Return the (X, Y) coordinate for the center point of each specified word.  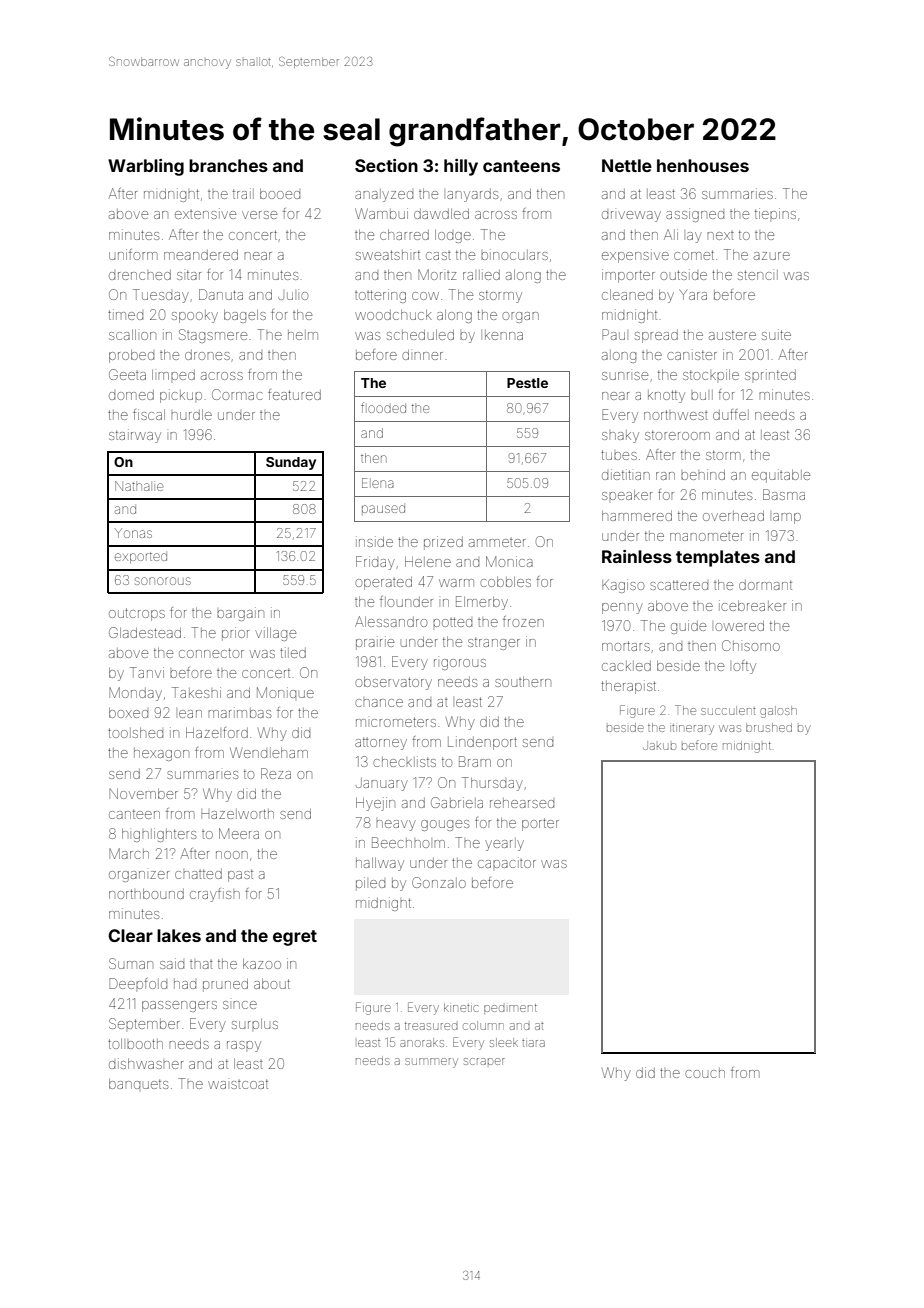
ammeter (497, 542)
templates (718, 558)
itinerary (692, 730)
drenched (140, 275)
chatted (198, 874)
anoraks (422, 1042)
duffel (731, 414)
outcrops (137, 614)
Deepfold (138, 983)
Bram (475, 761)
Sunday (291, 463)
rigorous (460, 664)
